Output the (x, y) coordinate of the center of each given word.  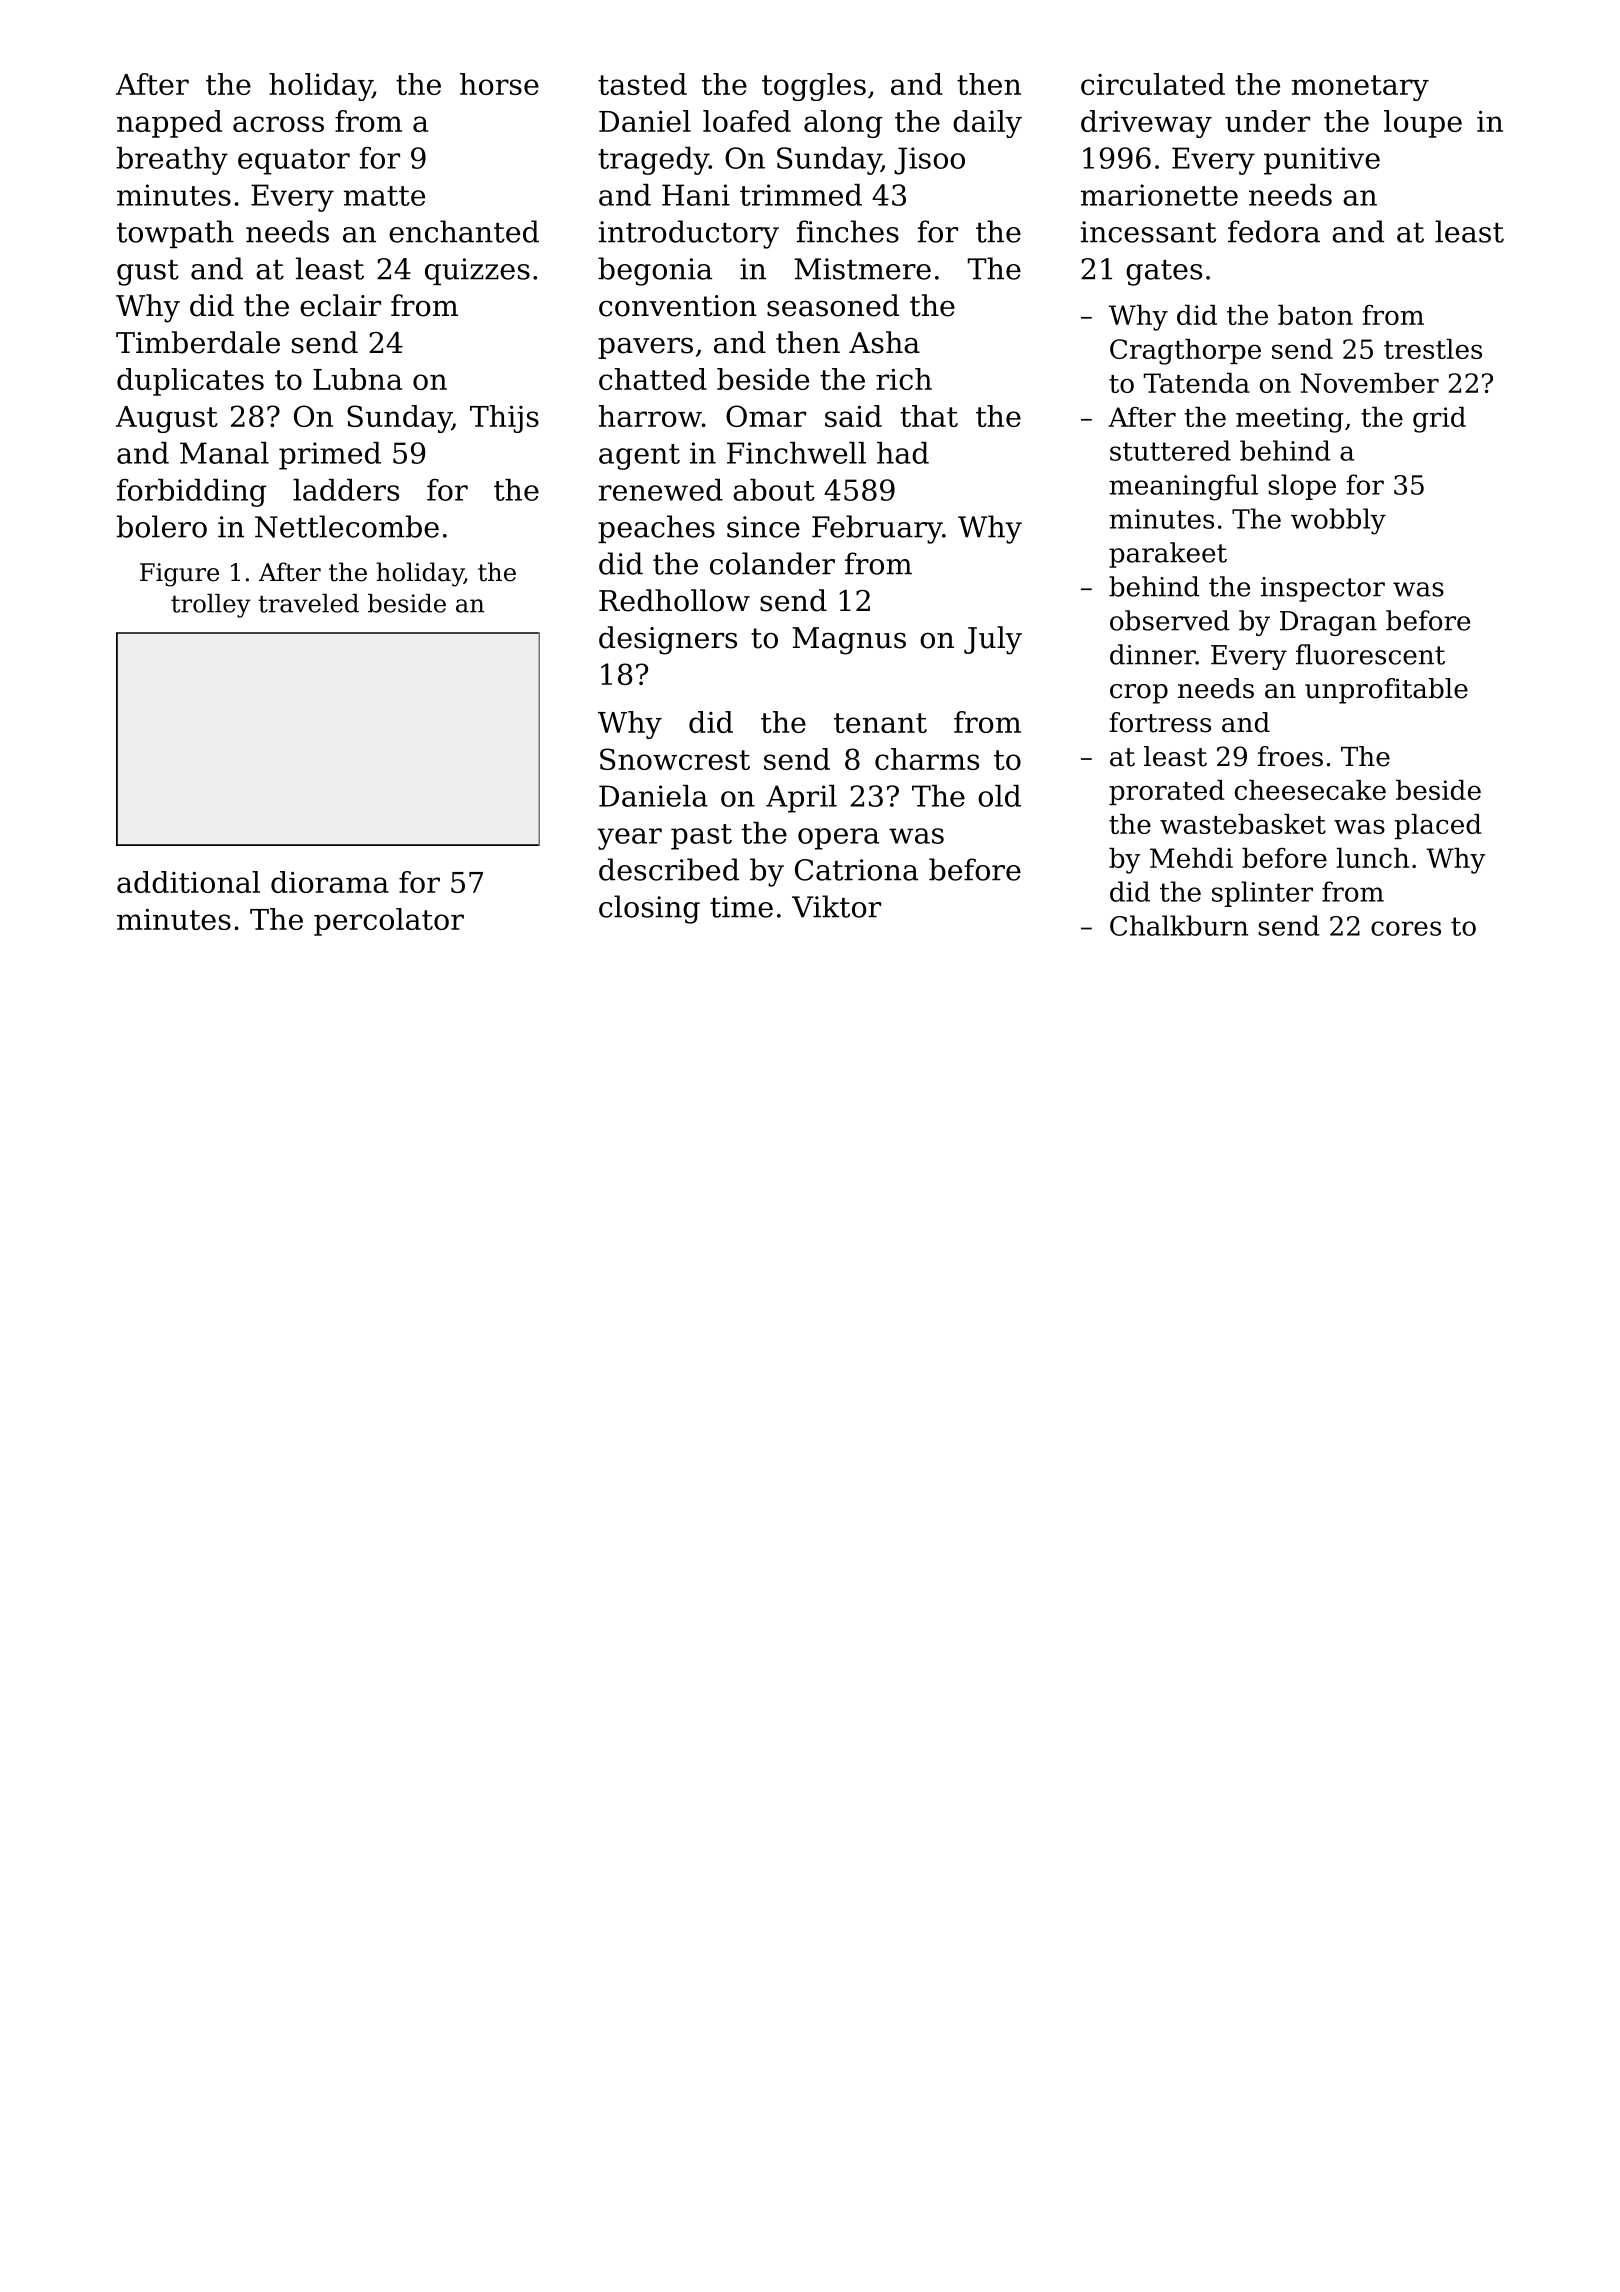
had (903, 453)
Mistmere (862, 269)
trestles (1433, 349)
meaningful (1183, 487)
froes (1290, 756)
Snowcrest (675, 759)
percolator (389, 922)
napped (169, 124)
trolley (211, 606)
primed (330, 456)
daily (987, 124)
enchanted (464, 231)
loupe (1423, 124)
